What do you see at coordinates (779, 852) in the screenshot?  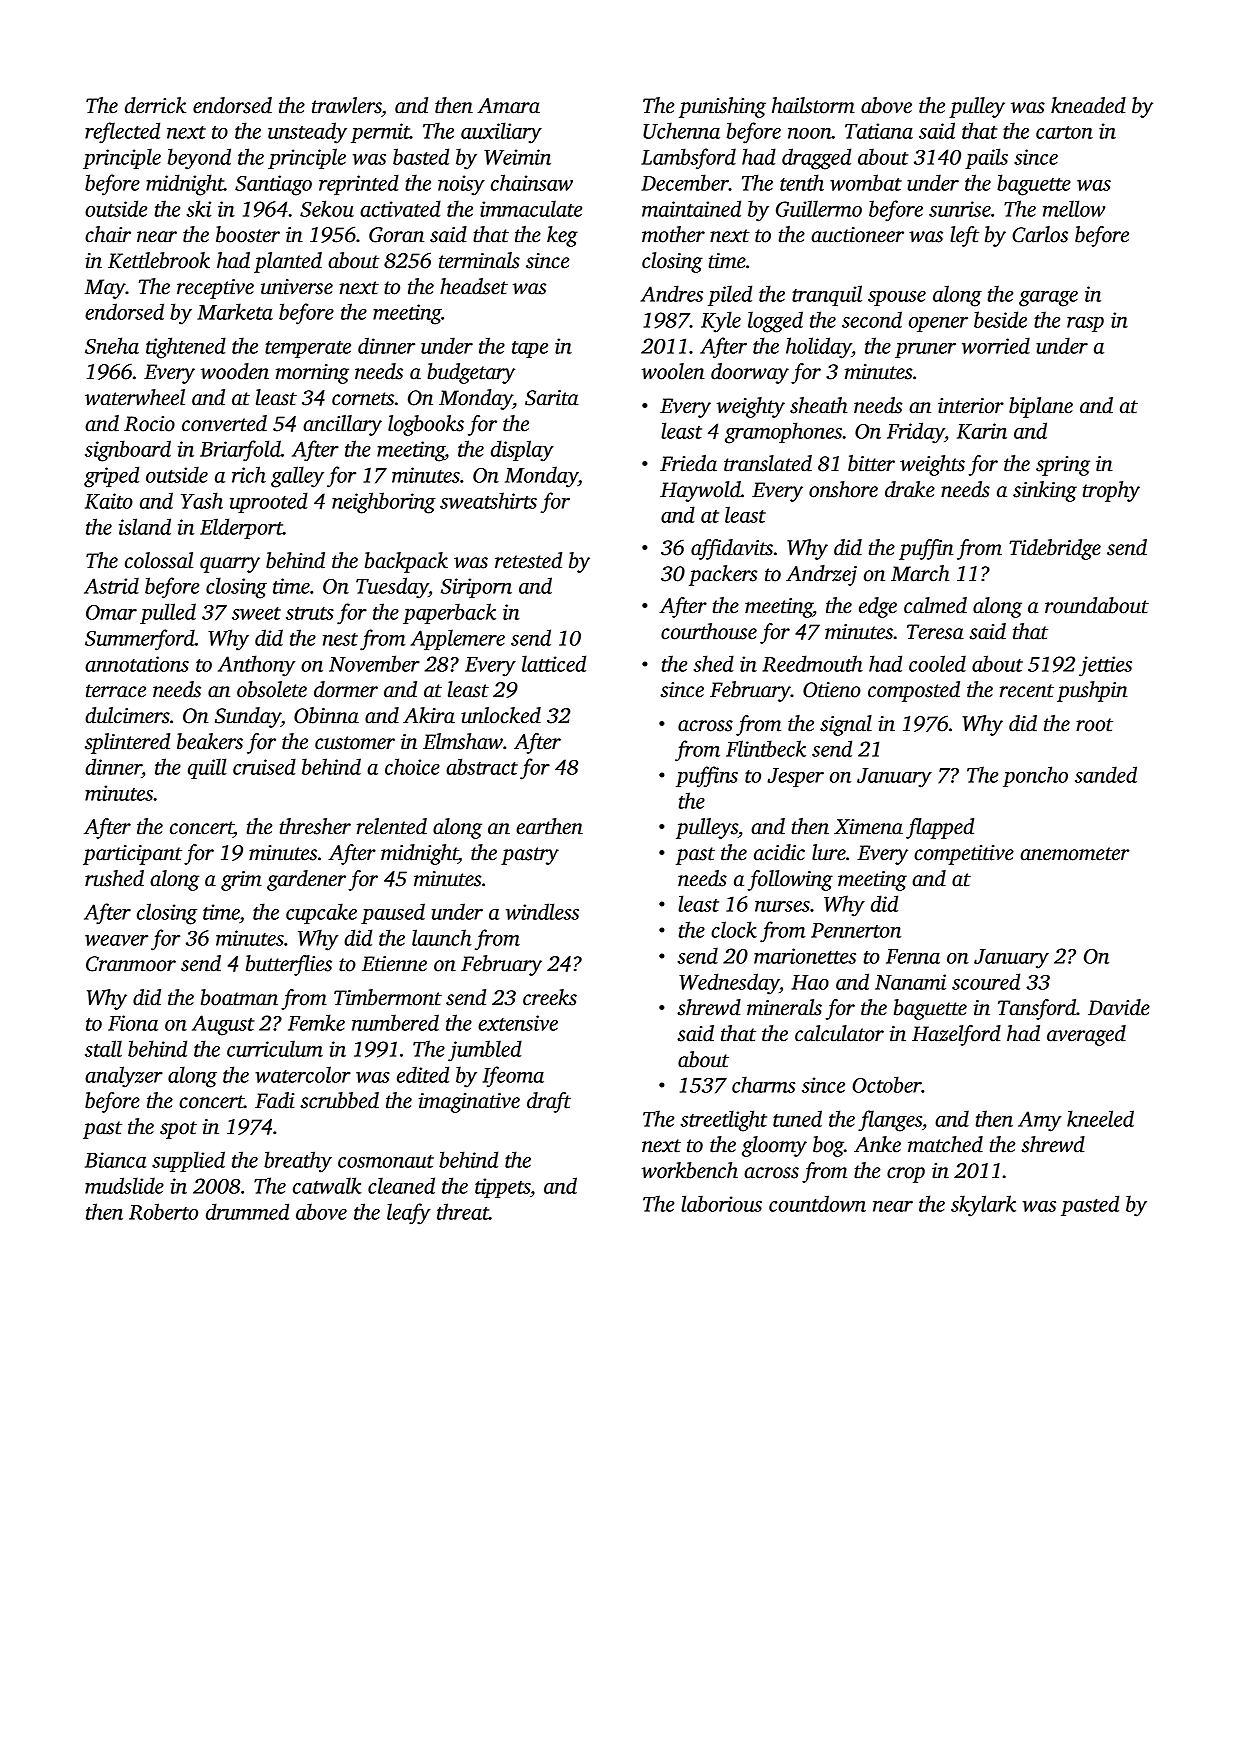 I see `acidic` at bounding box center [779, 852].
